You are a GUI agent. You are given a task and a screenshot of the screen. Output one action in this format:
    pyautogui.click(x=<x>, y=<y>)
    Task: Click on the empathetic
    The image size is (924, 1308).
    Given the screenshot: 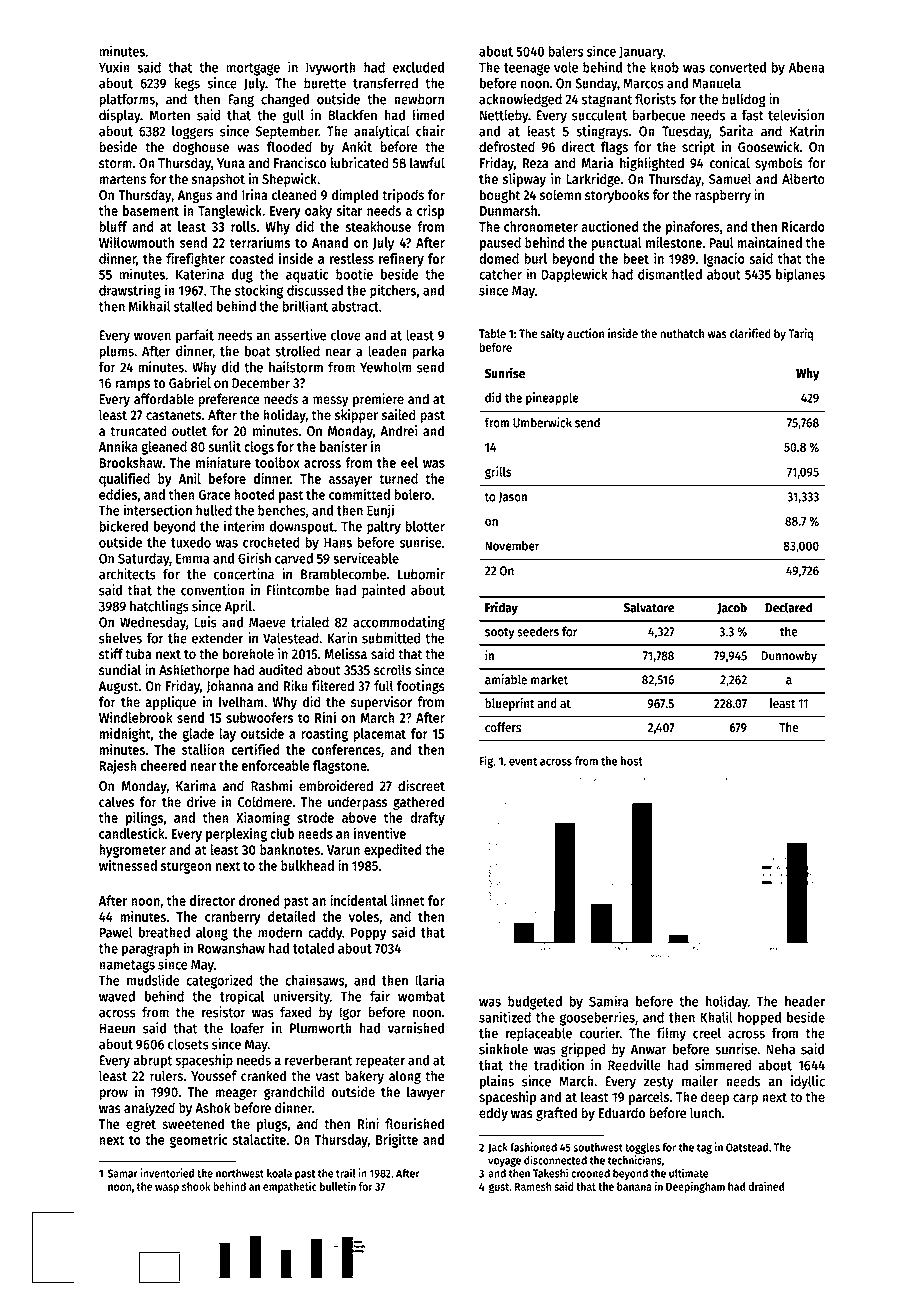 What is the action you would take?
    pyautogui.click(x=290, y=1187)
